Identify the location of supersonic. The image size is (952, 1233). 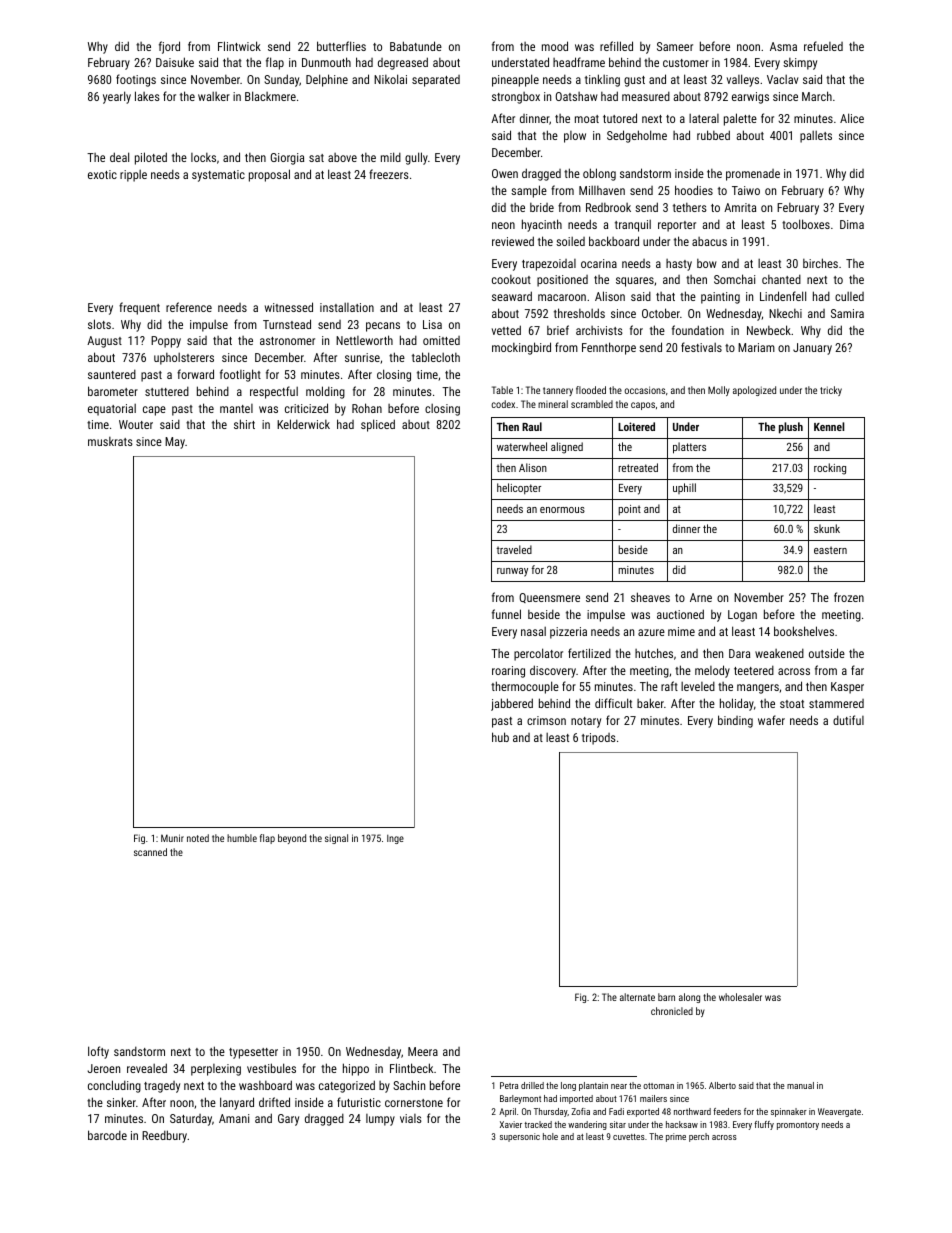
(520, 1137).
